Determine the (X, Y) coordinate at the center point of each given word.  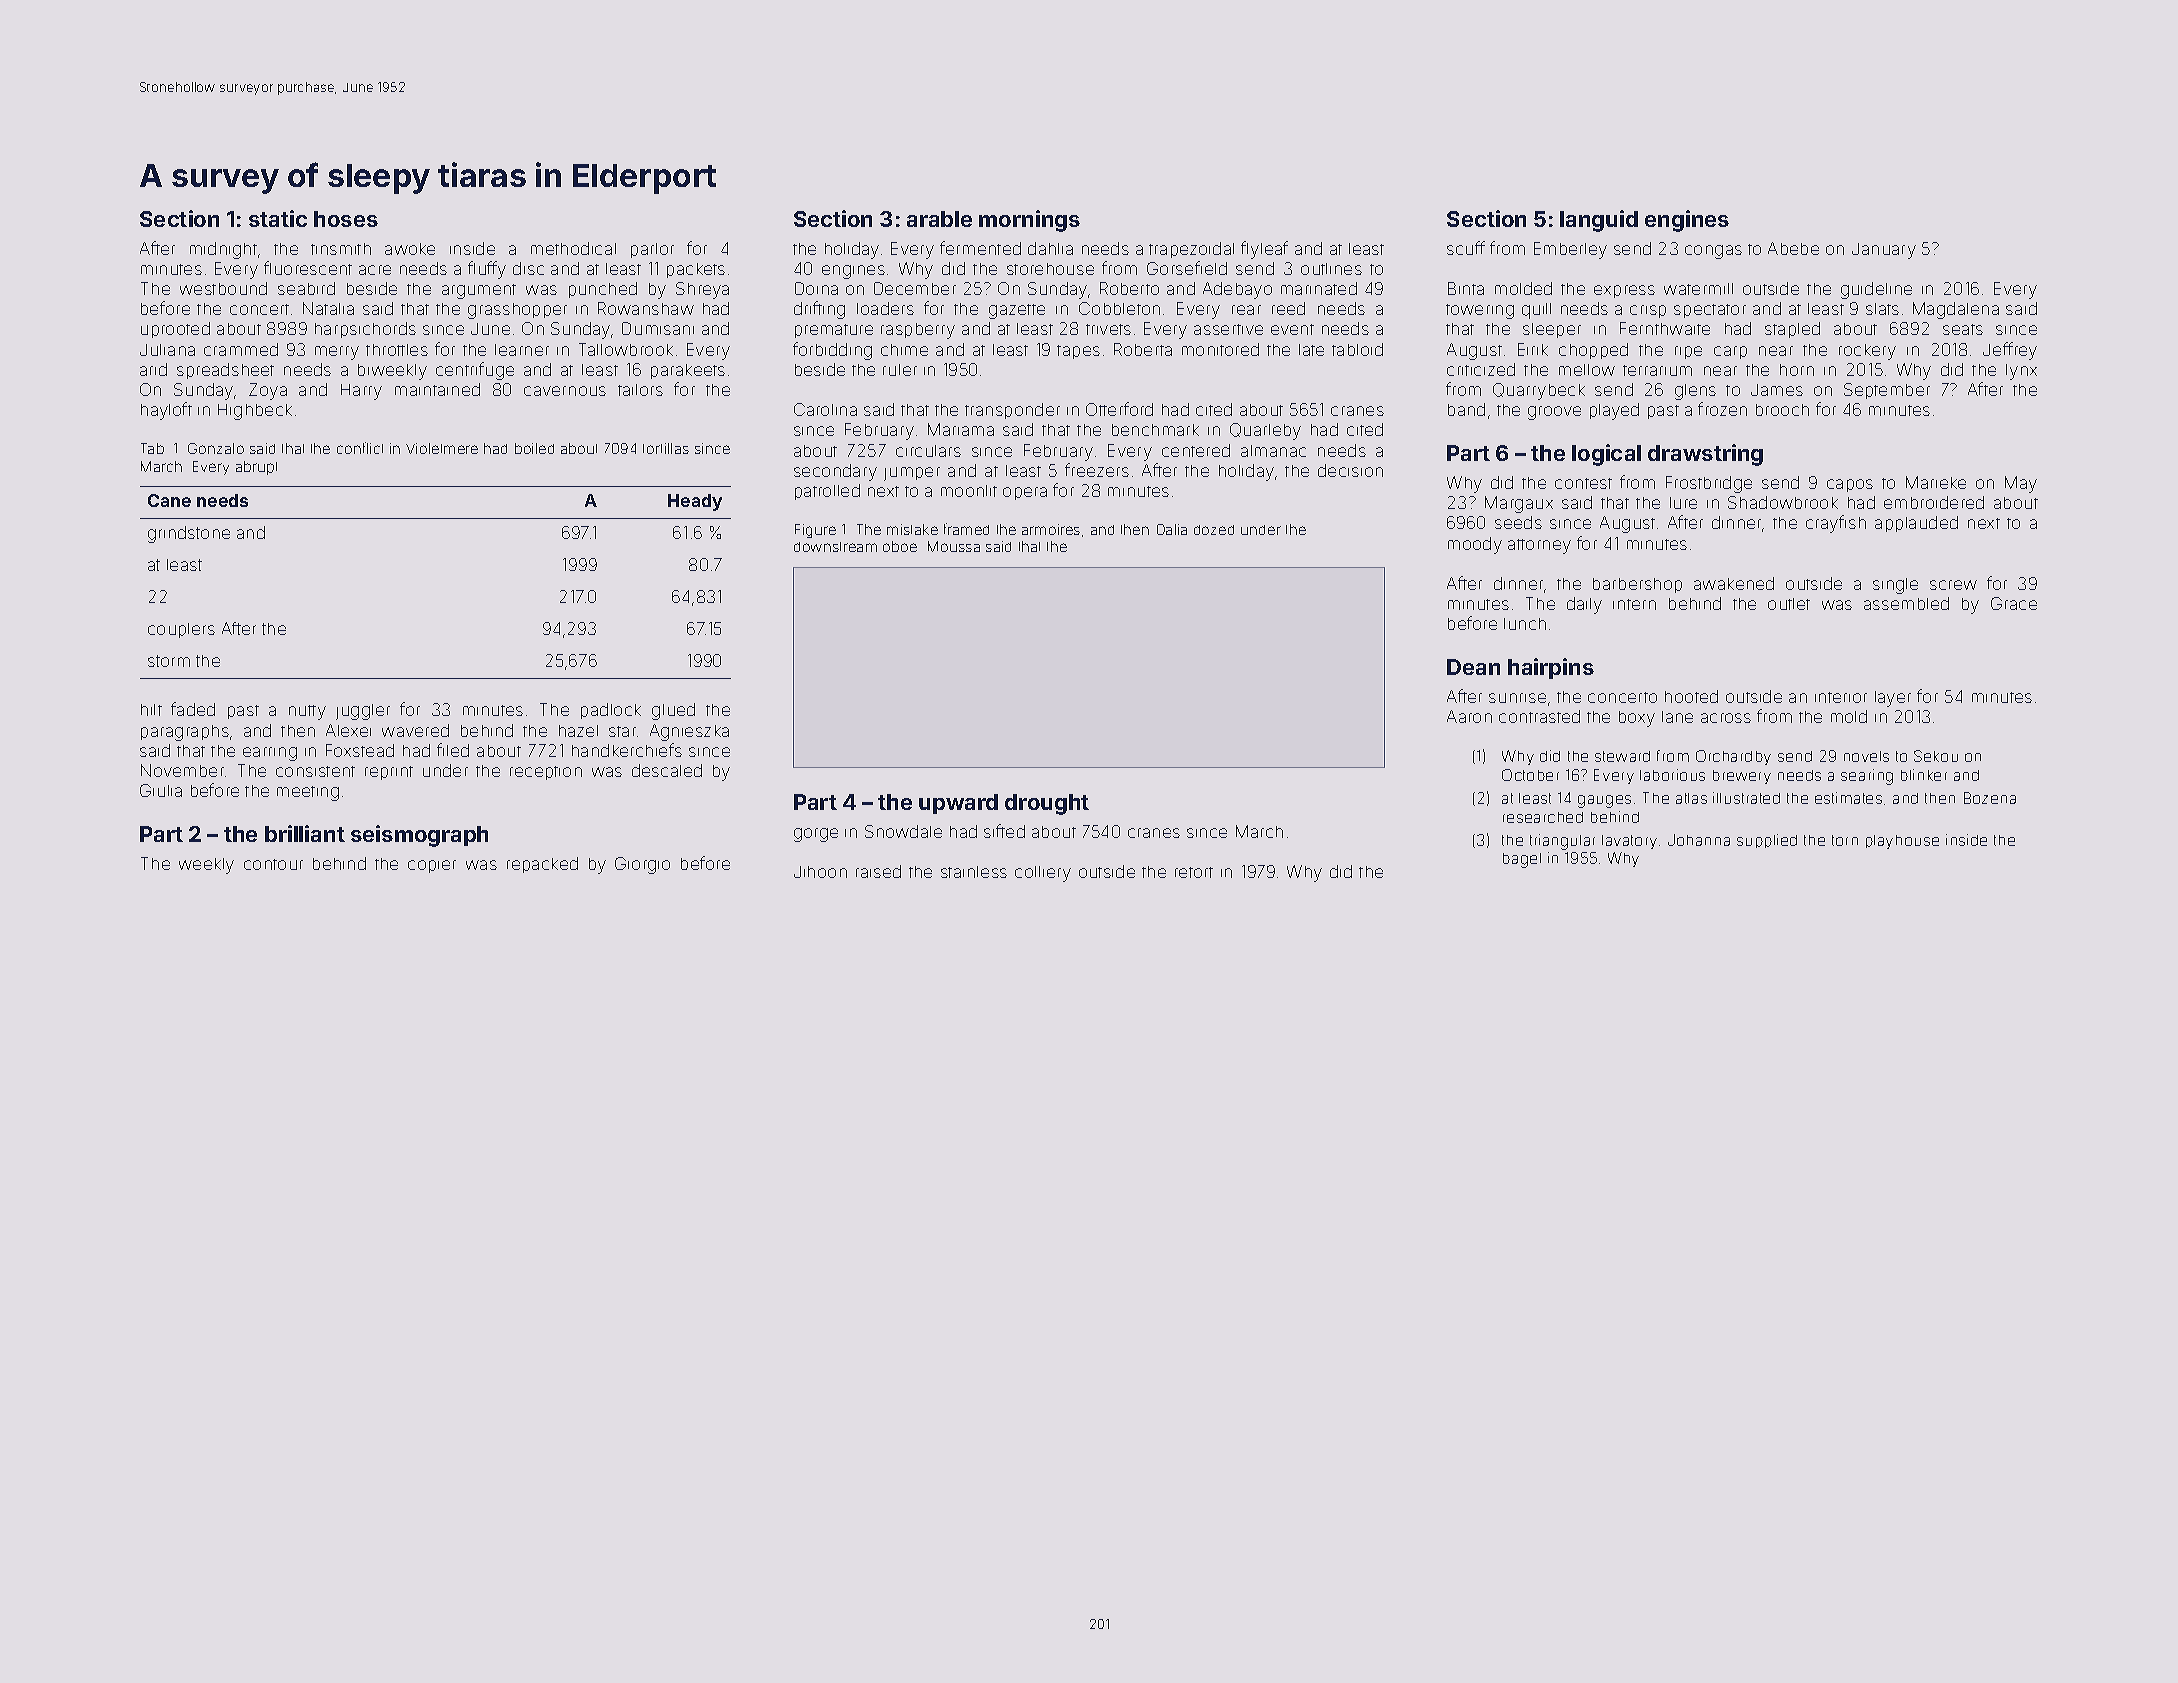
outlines (1331, 269)
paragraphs (185, 733)
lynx (2021, 372)
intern (1634, 604)
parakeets (688, 371)
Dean (1473, 667)
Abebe (1793, 248)
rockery (1867, 352)
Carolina (825, 409)
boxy (1637, 719)
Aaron (1469, 716)
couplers (181, 630)
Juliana (167, 350)
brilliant (305, 833)
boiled (534, 448)
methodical (573, 248)
